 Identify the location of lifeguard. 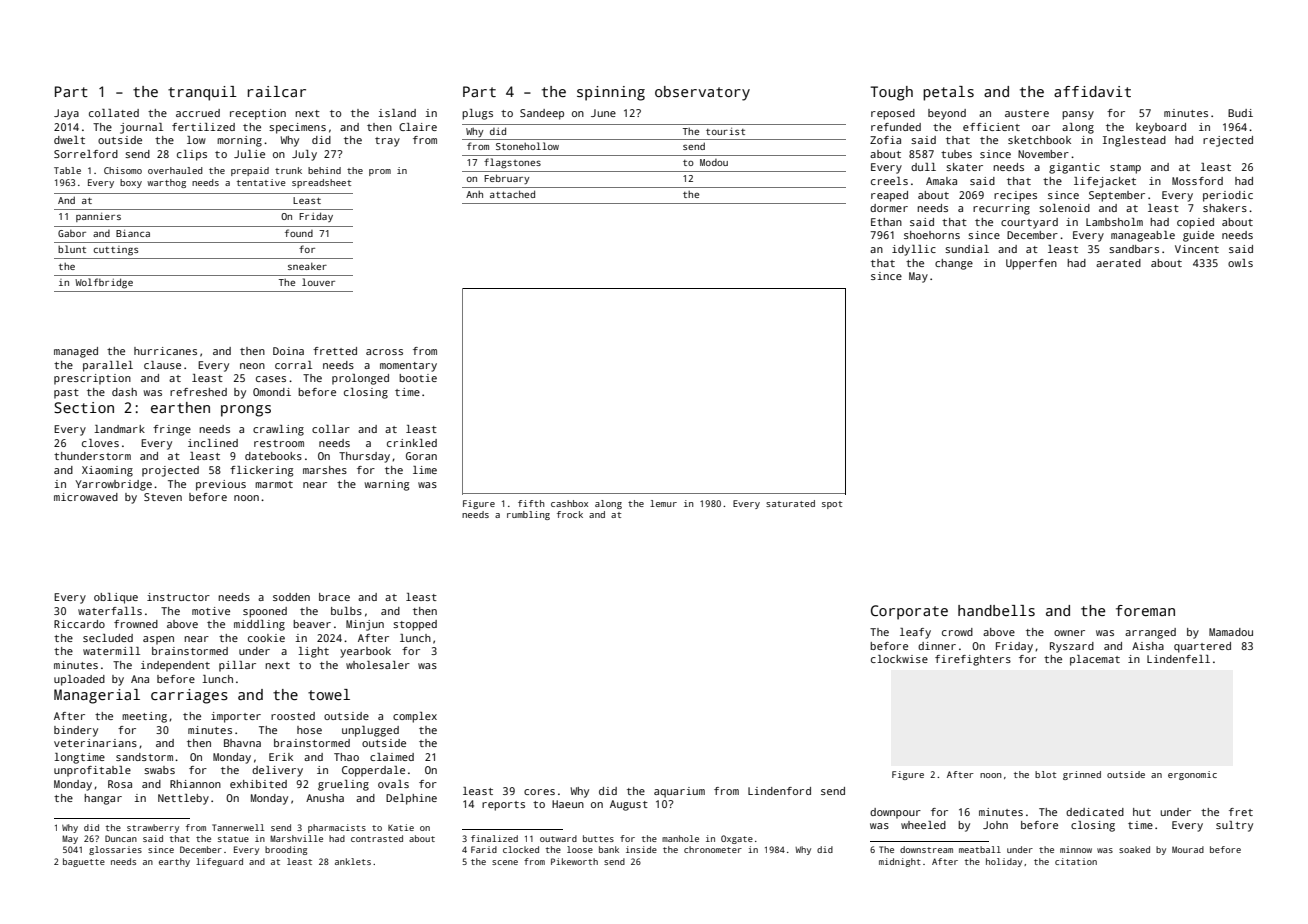
(219, 862).
